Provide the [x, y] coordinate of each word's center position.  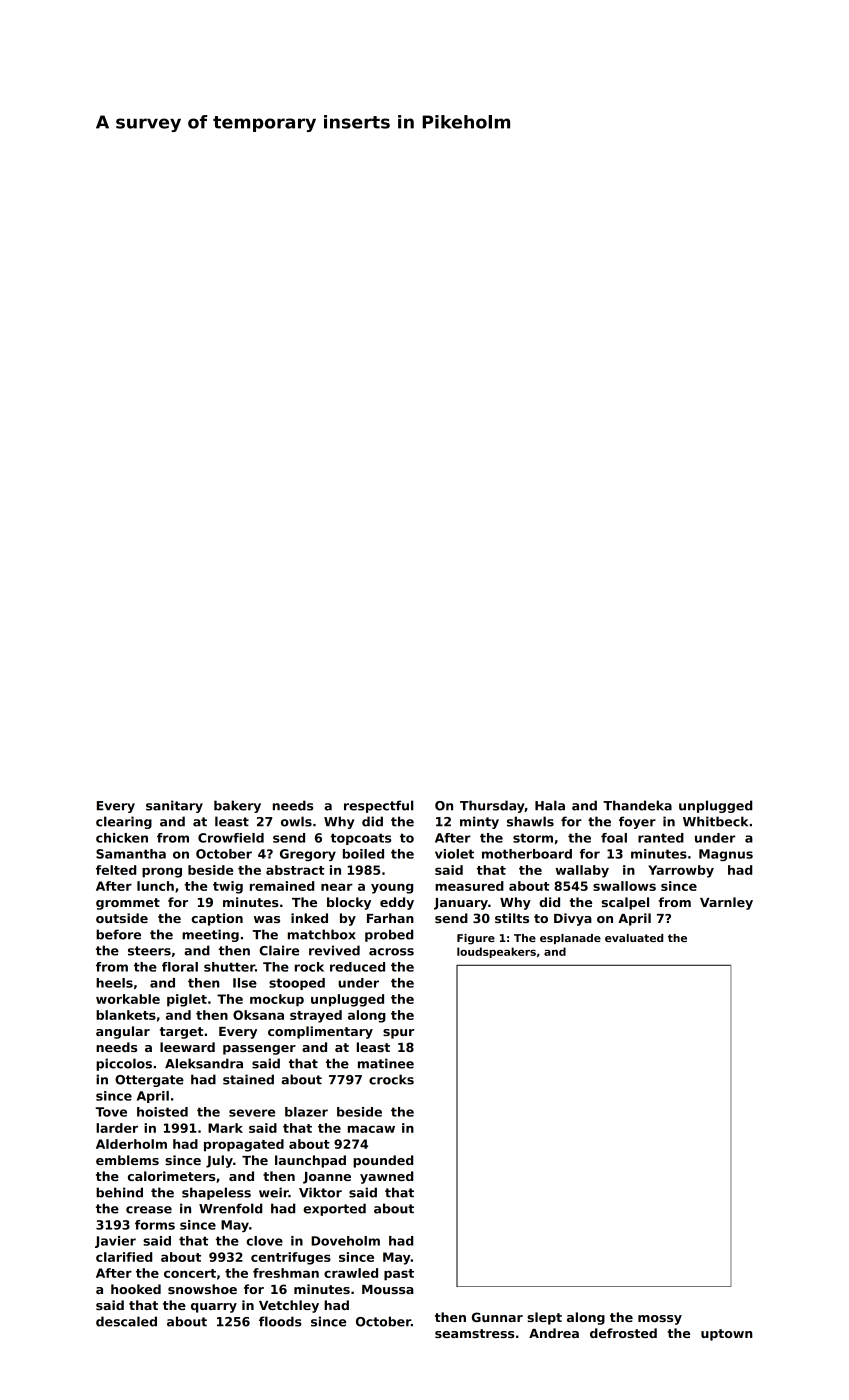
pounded [383, 1161]
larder [117, 1128]
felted [116, 870]
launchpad [310, 1161]
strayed [316, 1016]
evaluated [634, 938]
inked [309, 918]
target [181, 1033]
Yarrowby [681, 871]
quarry [214, 1308]
